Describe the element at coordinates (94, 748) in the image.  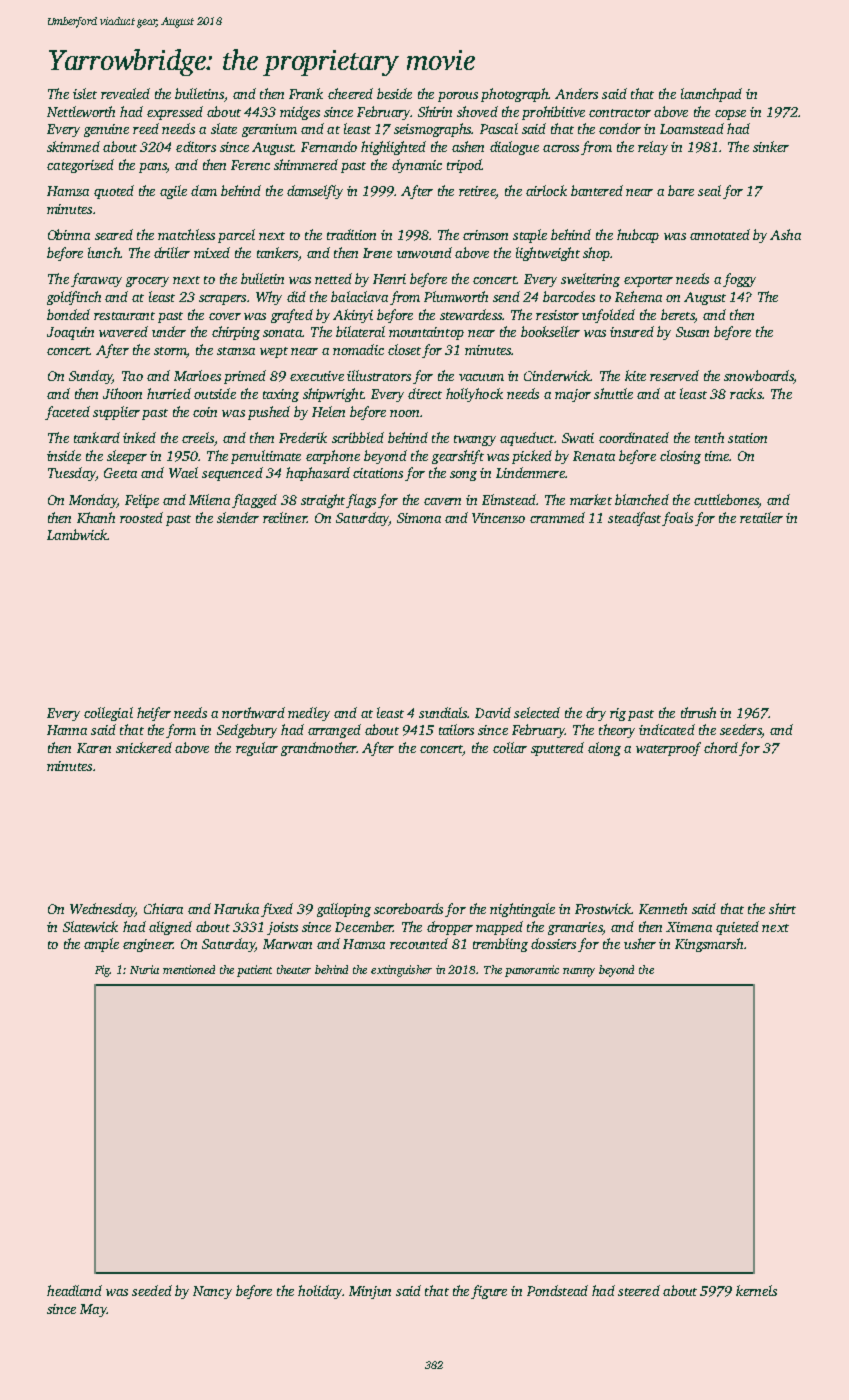
I see `Karen` at that location.
